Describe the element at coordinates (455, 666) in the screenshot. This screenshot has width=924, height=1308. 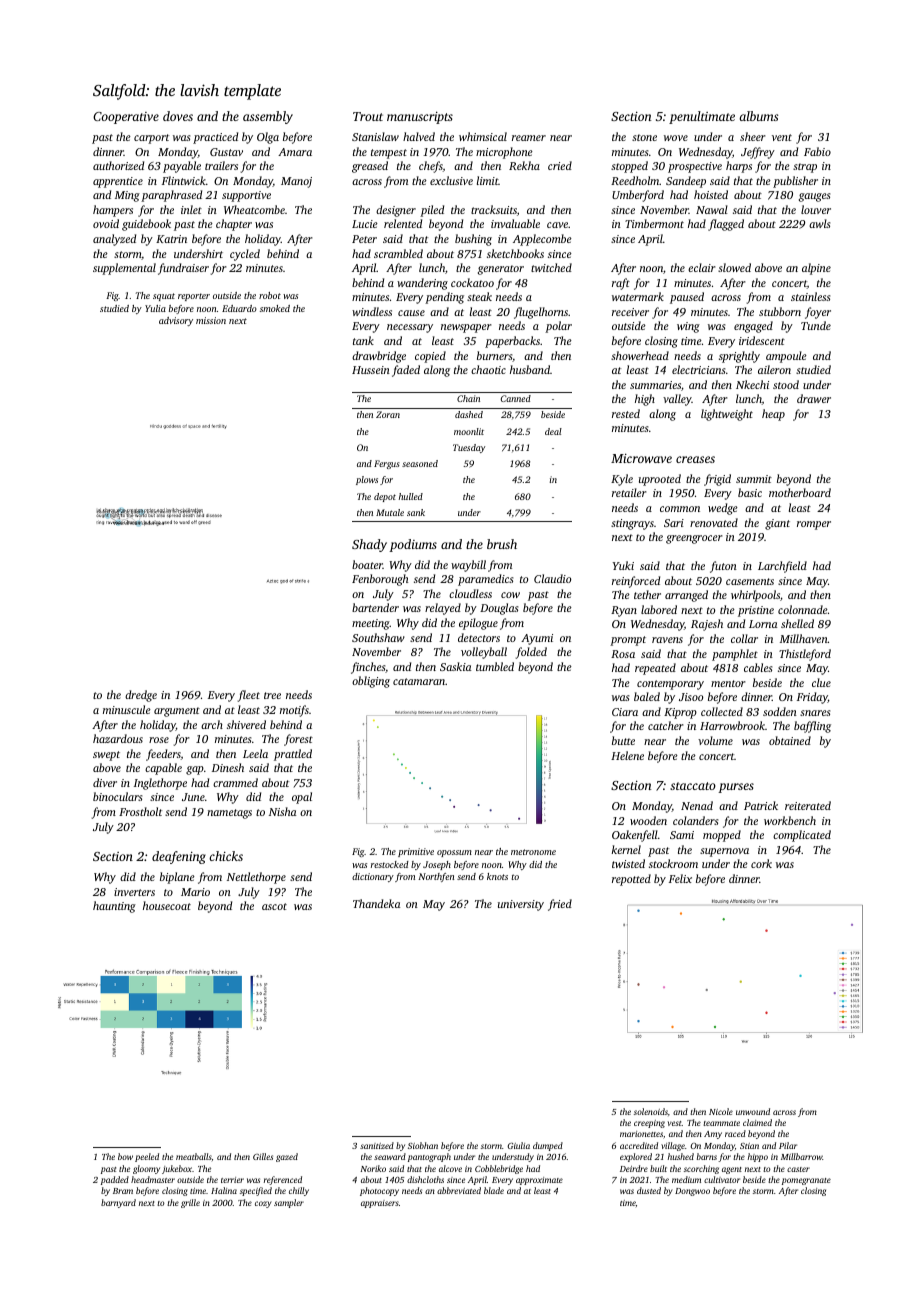
I see `Saskia` at that location.
